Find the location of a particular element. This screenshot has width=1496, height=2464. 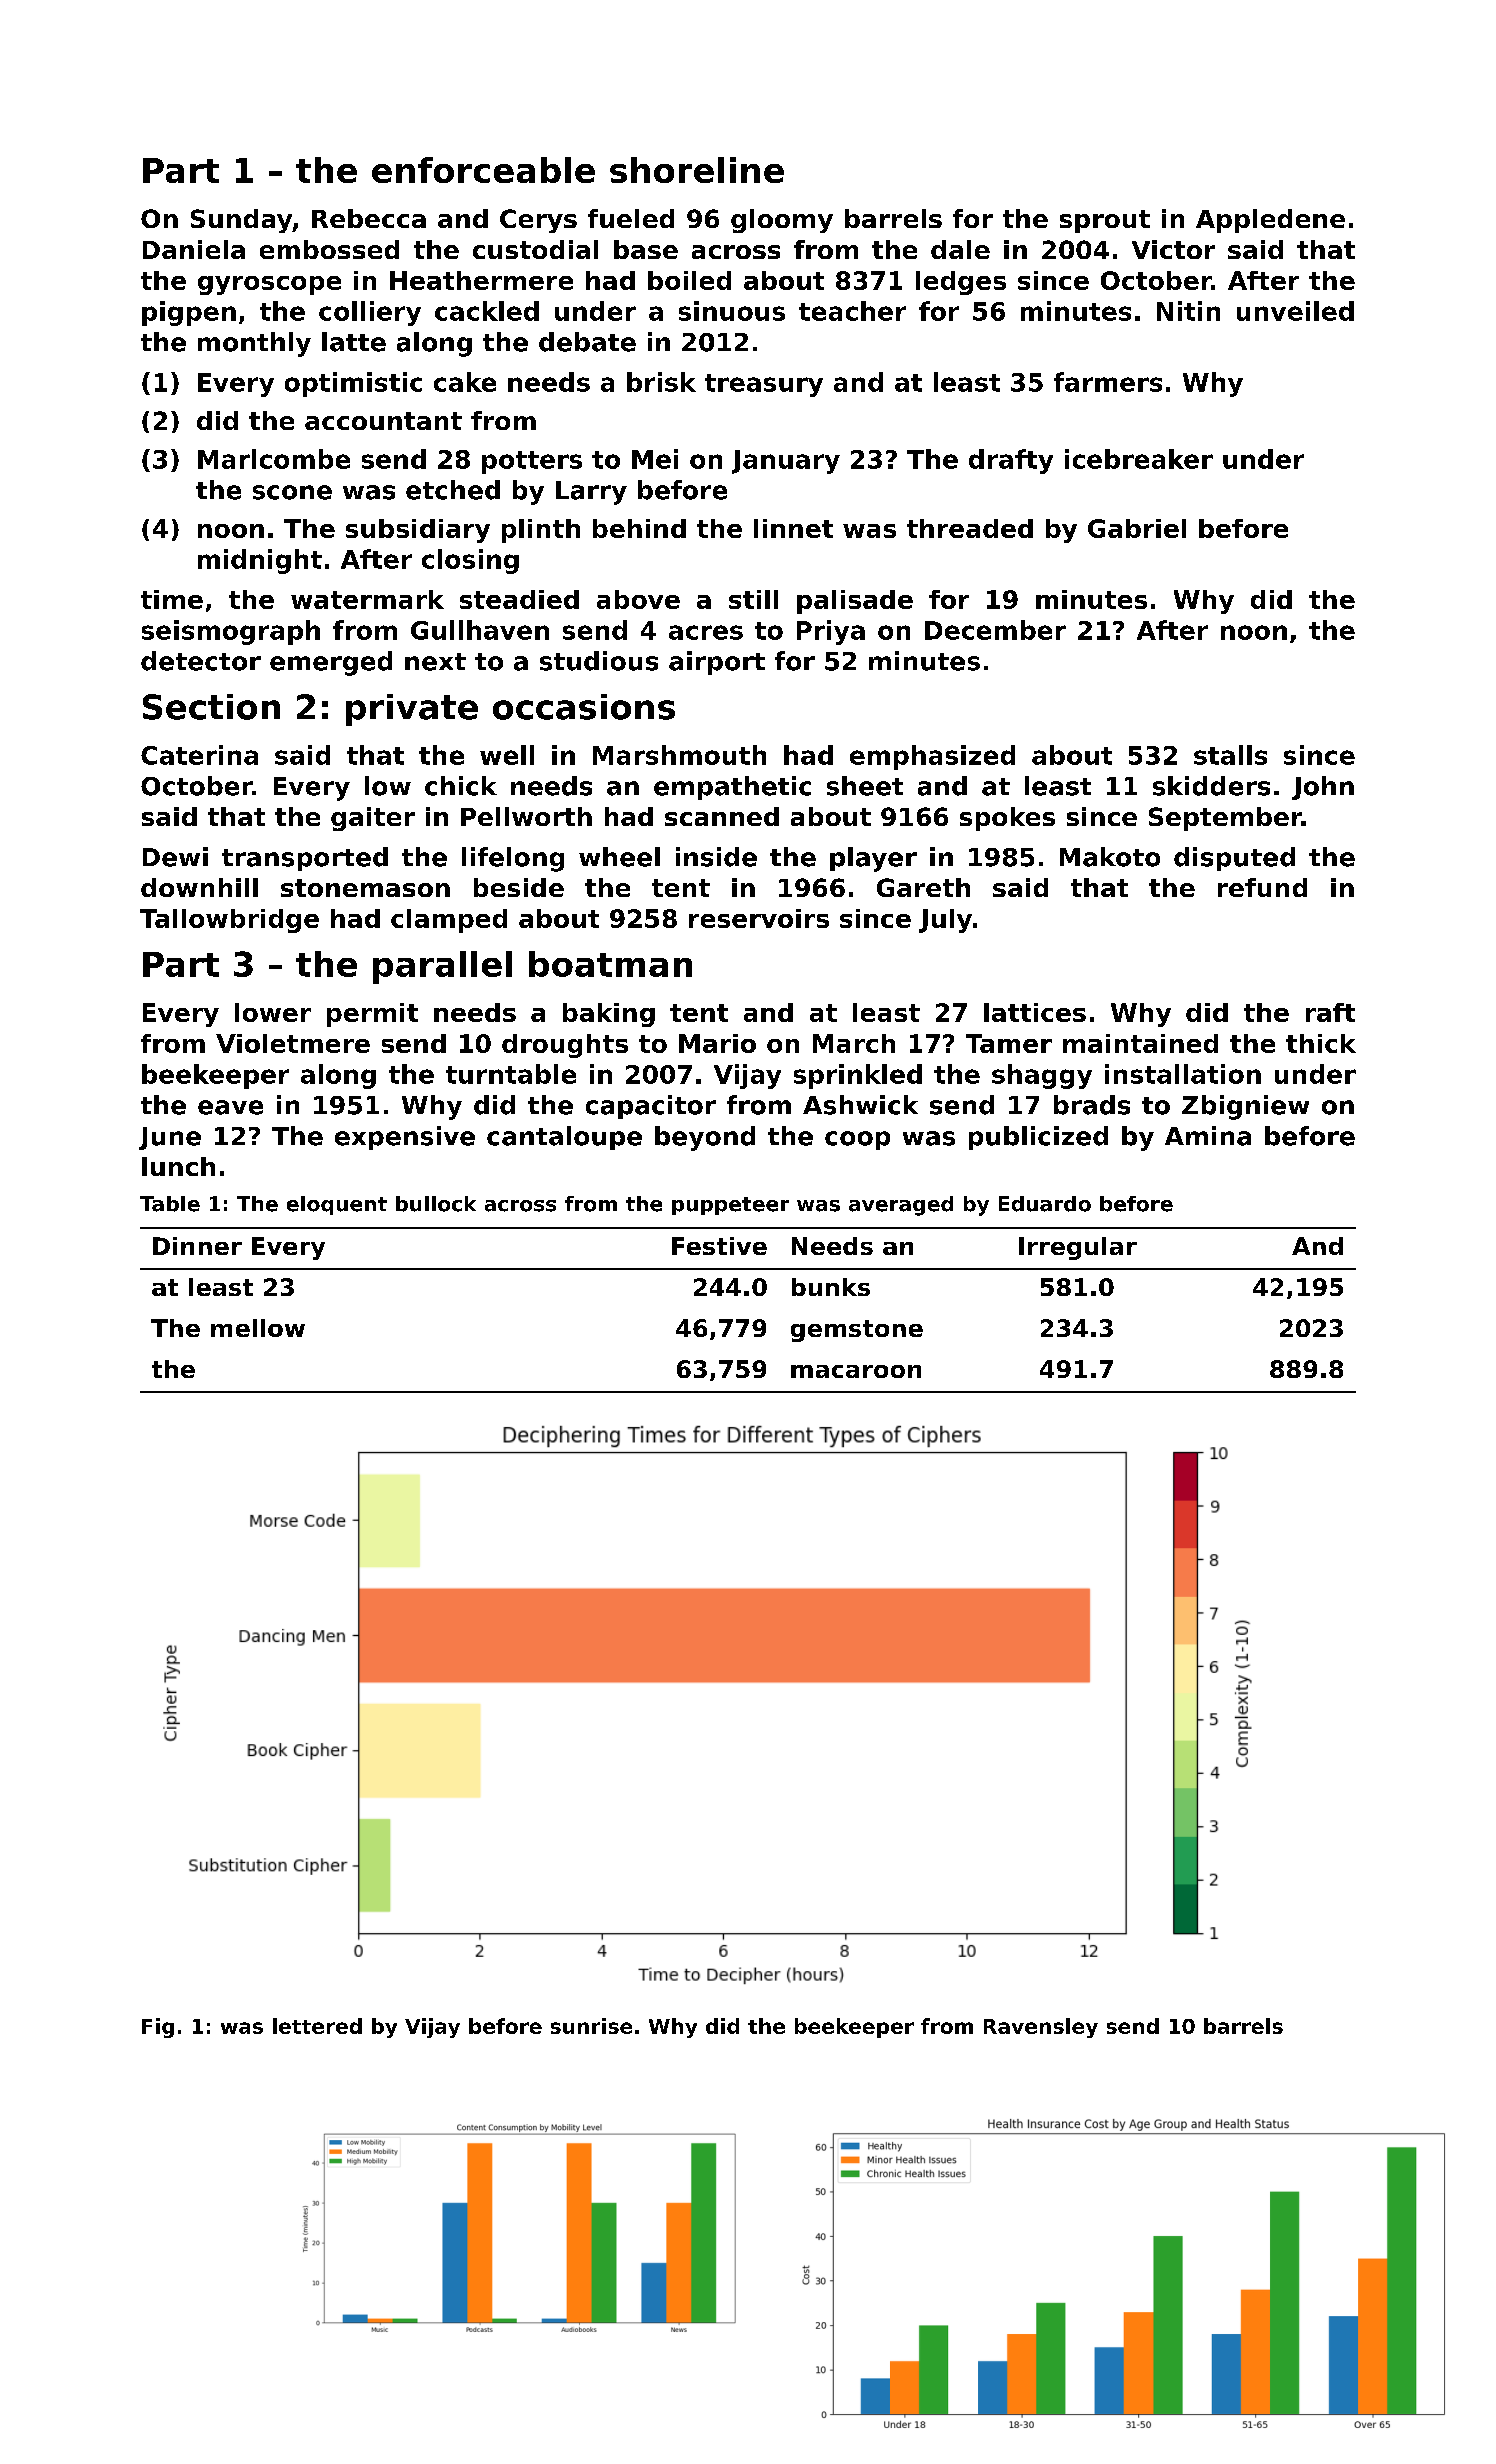

stalls is located at coordinates (1230, 755).
